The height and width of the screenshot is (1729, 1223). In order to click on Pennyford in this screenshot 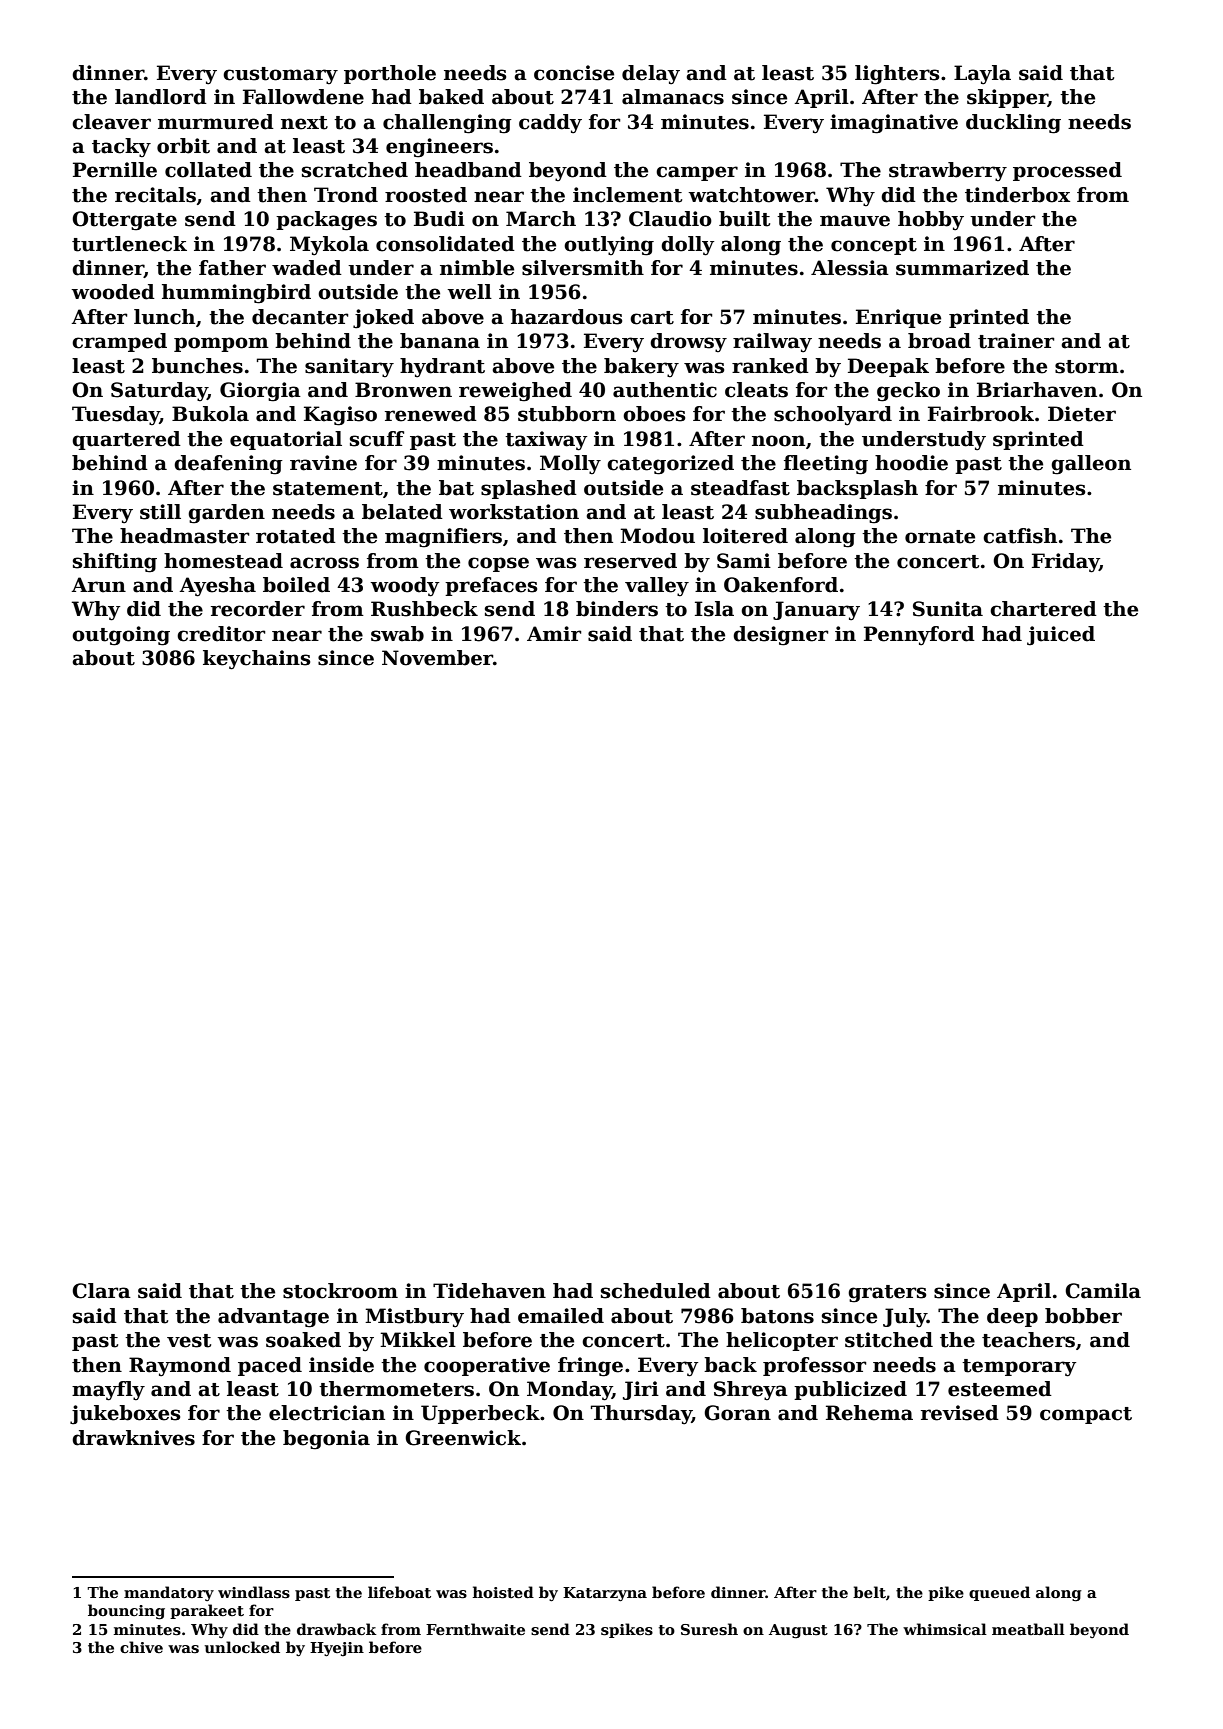, I will do `click(919, 636)`.
